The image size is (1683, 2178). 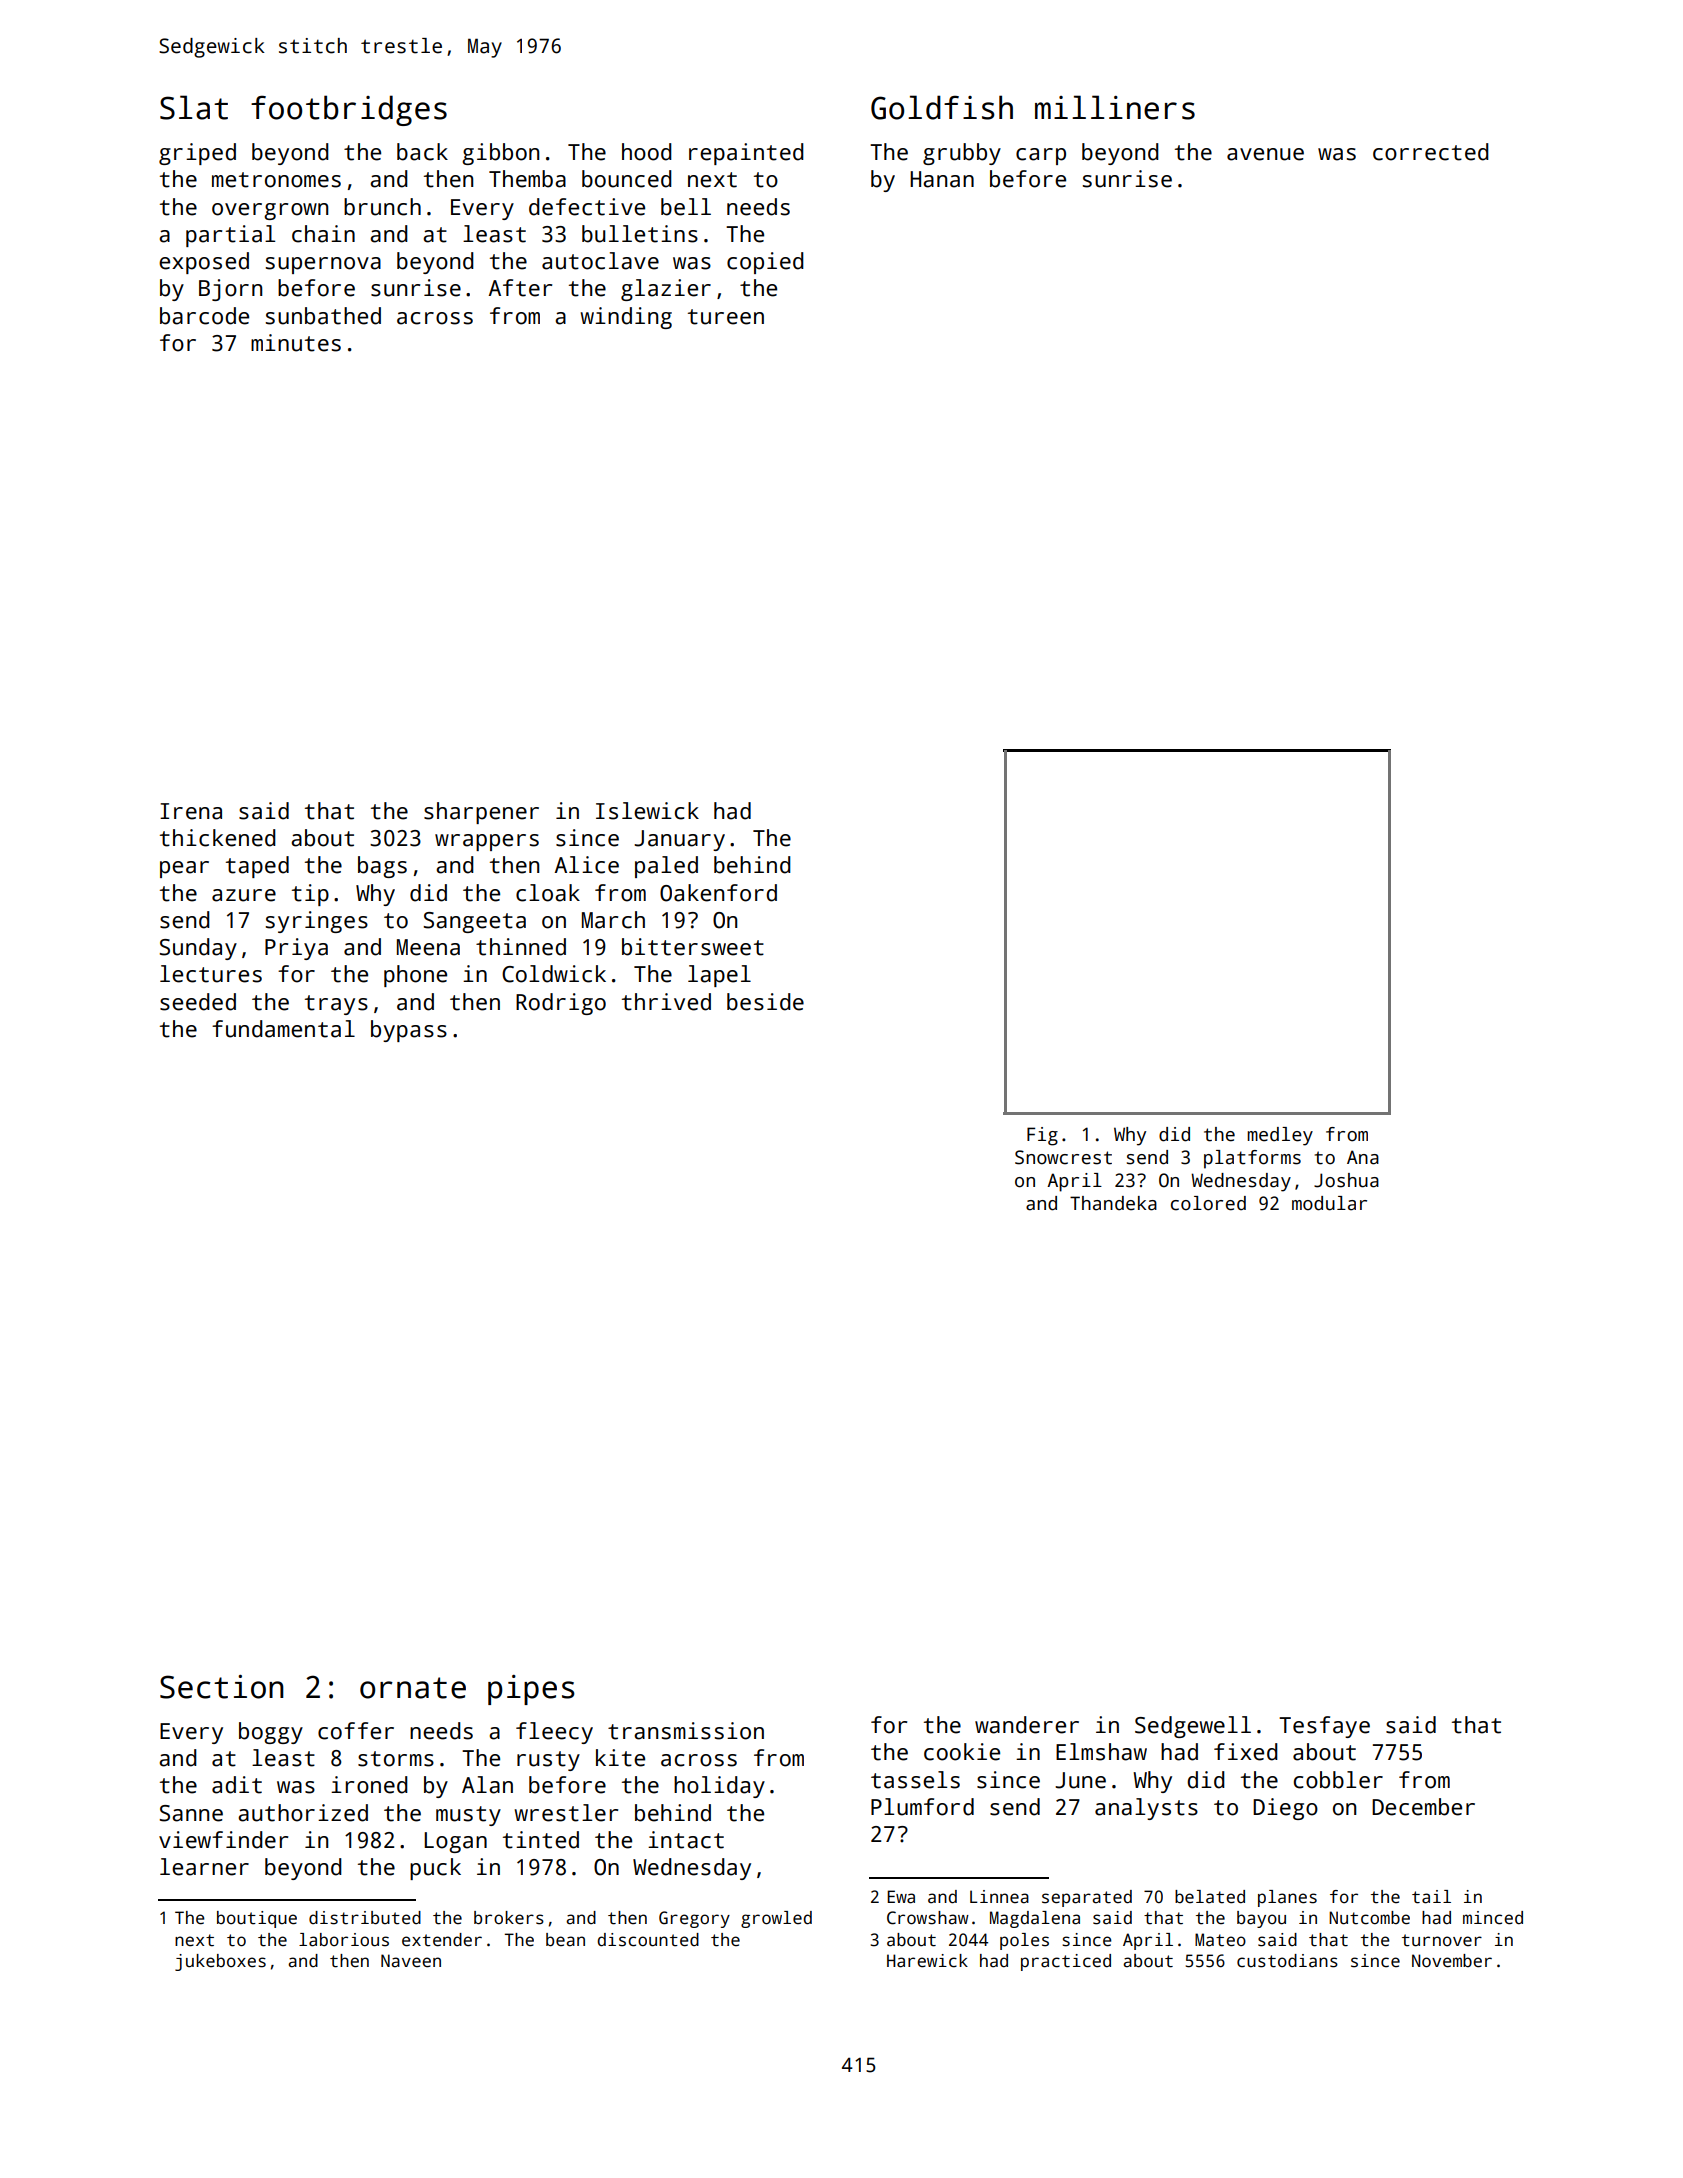 I want to click on lapel, so click(x=719, y=976).
